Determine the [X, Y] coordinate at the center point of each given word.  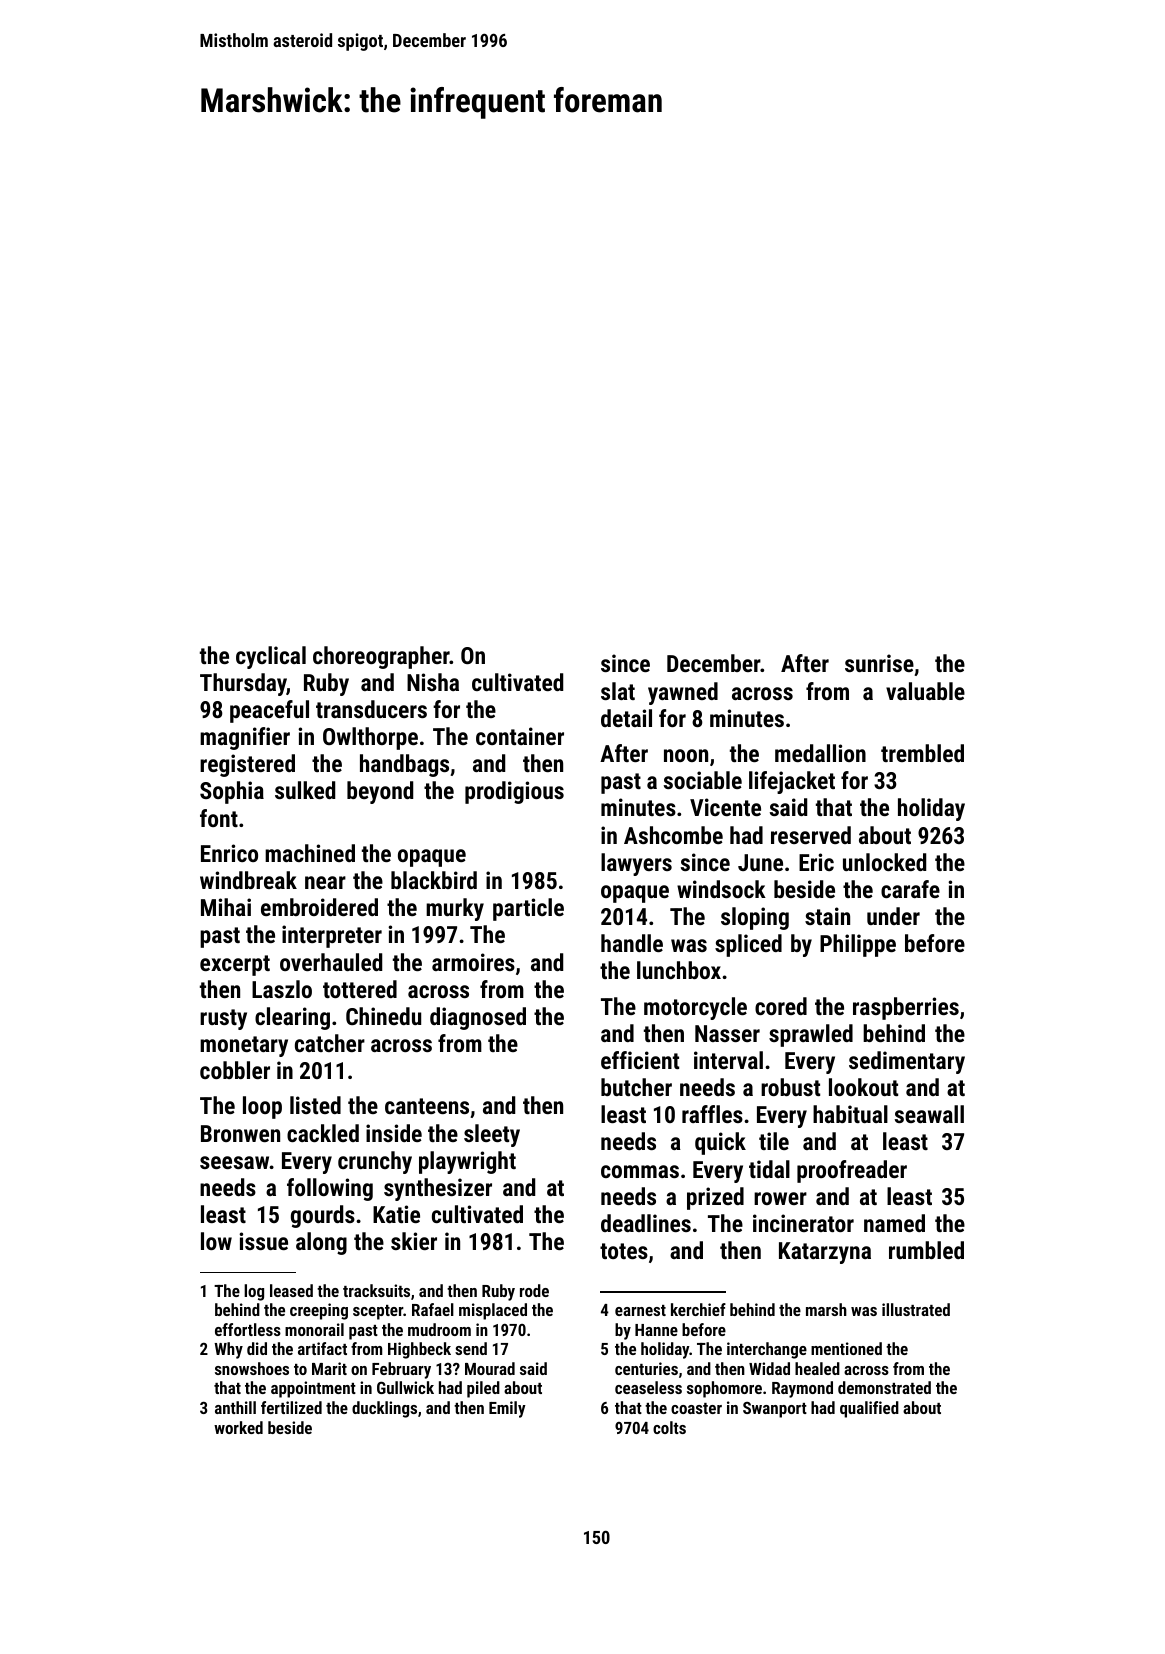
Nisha [433, 682]
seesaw [235, 1162]
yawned [683, 693]
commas [640, 1171]
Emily [507, 1409]
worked [238, 1427]
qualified [869, 1409]
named [894, 1223]
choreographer [381, 657]
